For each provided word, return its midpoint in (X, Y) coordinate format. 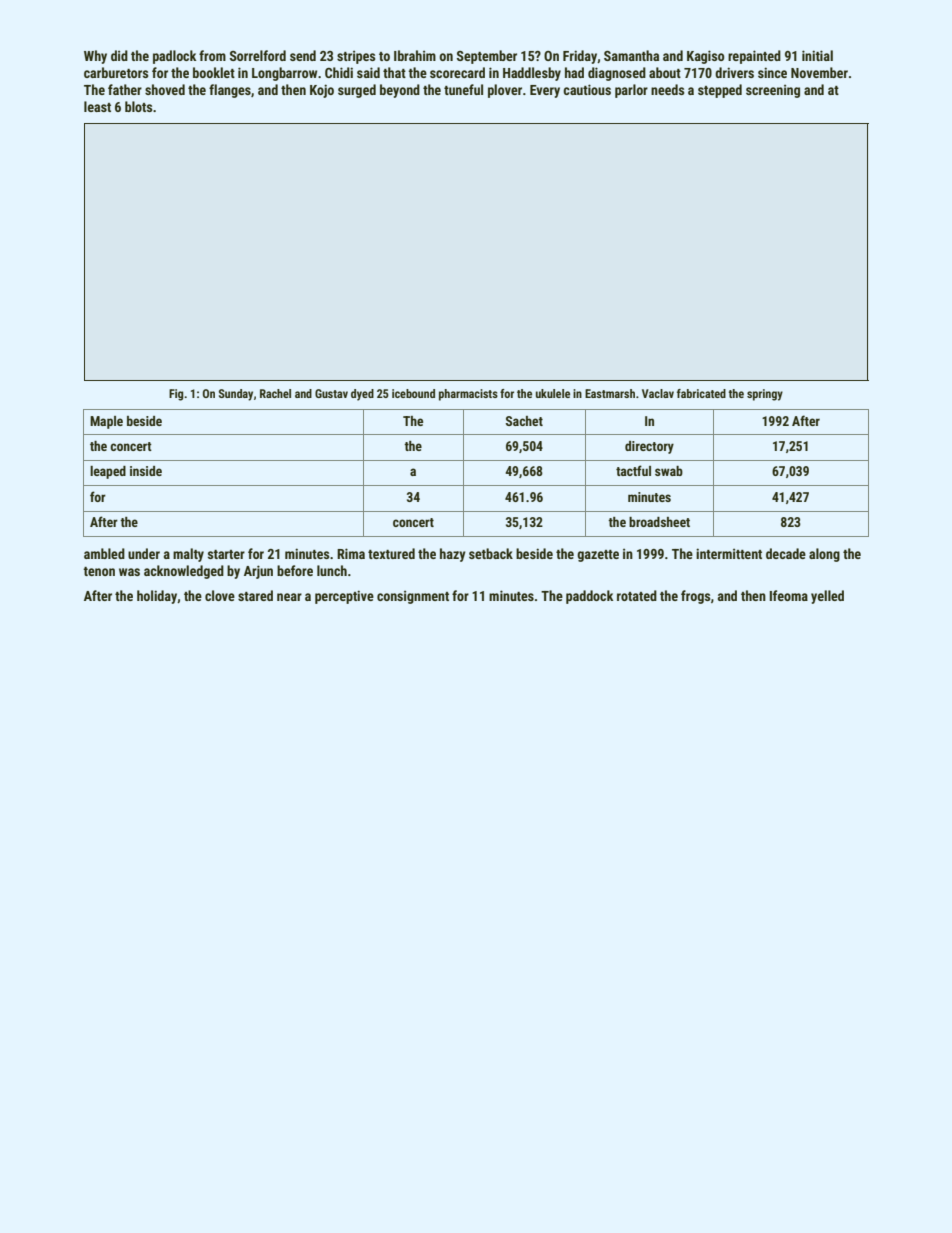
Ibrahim (415, 55)
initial (817, 55)
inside (146, 471)
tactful (633, 470)
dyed (362, 395)
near (289, 597)
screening (773, 91)
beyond (400, 91)
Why (95, 57)
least (97, 106)
